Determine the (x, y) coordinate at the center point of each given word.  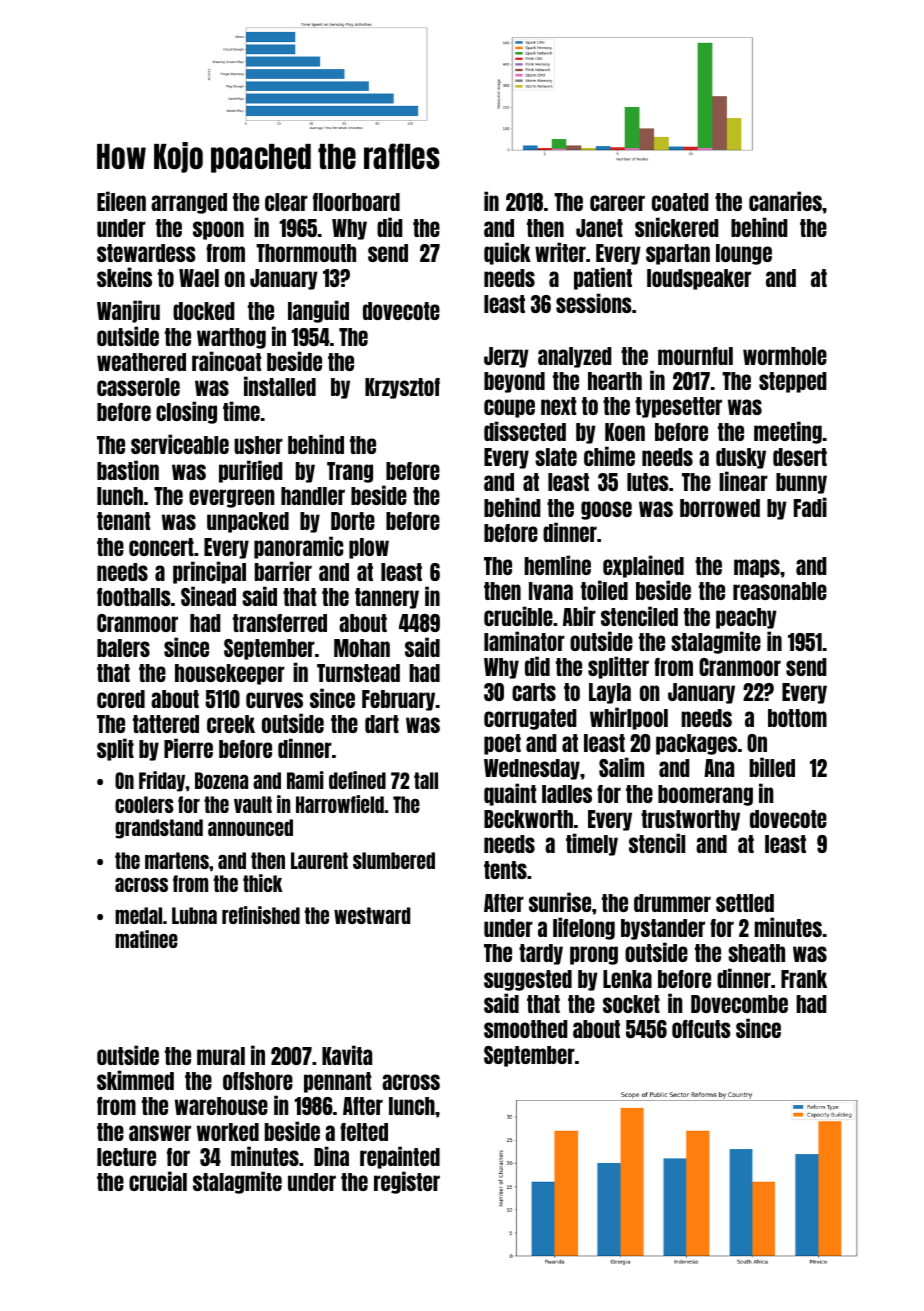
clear (286, 202)
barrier (283, 571)
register (407, 1182)
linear (743, 481)
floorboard (356, 202)
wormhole (785, 356)
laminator (524, 641)
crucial (158, 1181)
